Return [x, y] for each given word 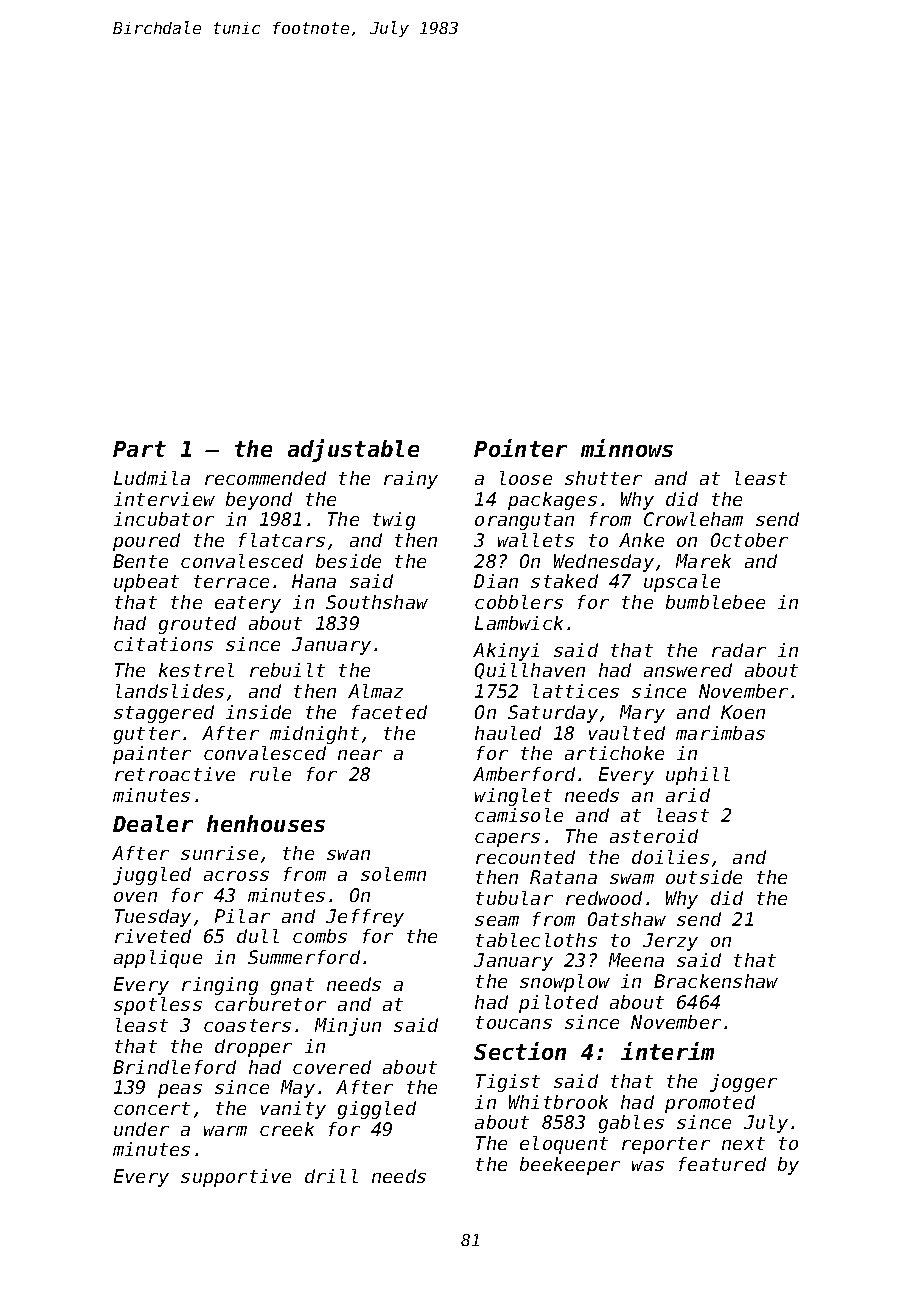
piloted [558, 1004]
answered [688, 670]
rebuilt [287, 670]
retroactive [175, 774]
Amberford [524, 774]
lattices [576, 691]
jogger [743, 1083]
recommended [265, 478]
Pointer [520, 448]
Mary [642, 714]
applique [158, 959]
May [298, 1089]
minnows [627, 448]
